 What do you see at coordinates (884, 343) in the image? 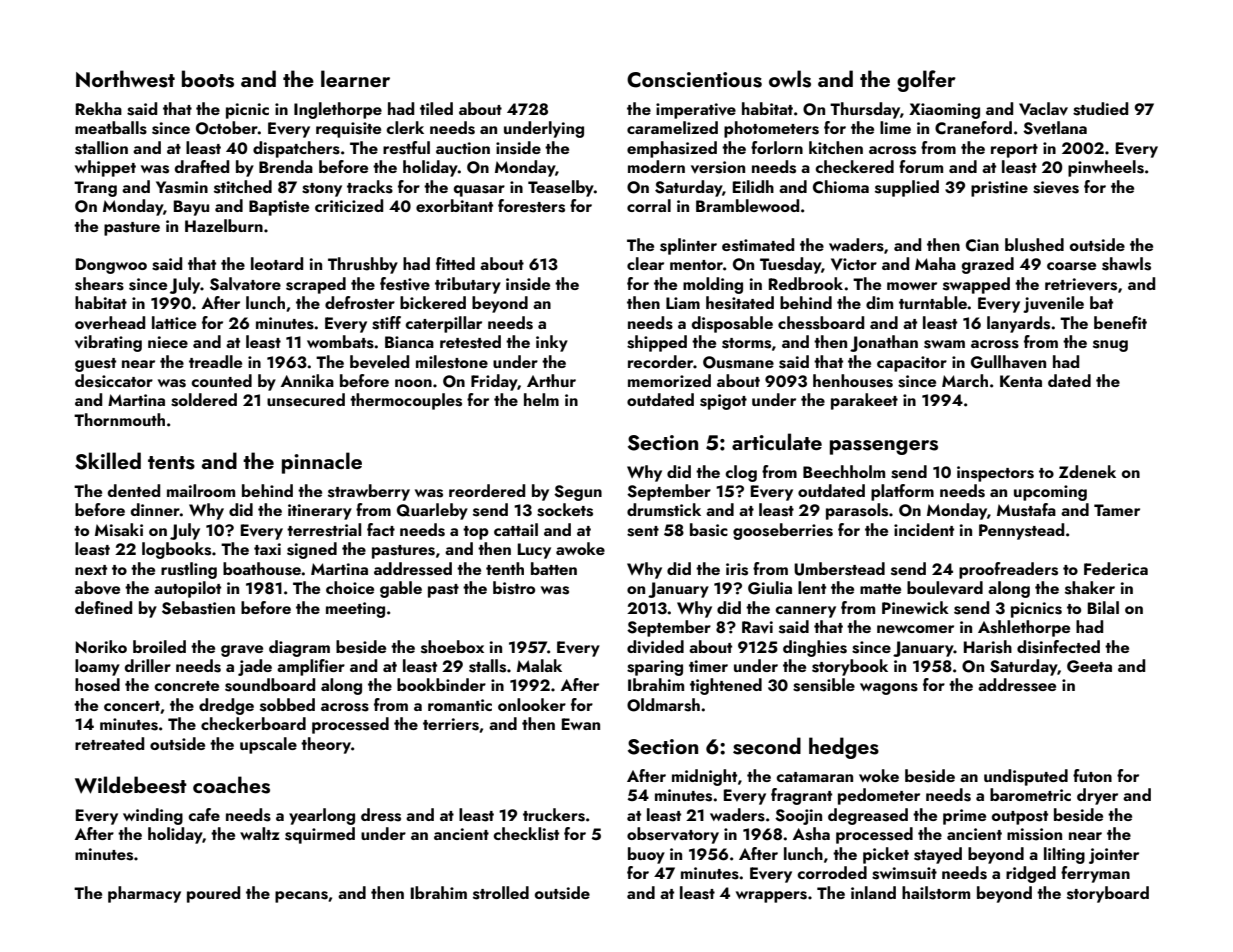
I see `Jonathan` at bounding box center [884, 343].
